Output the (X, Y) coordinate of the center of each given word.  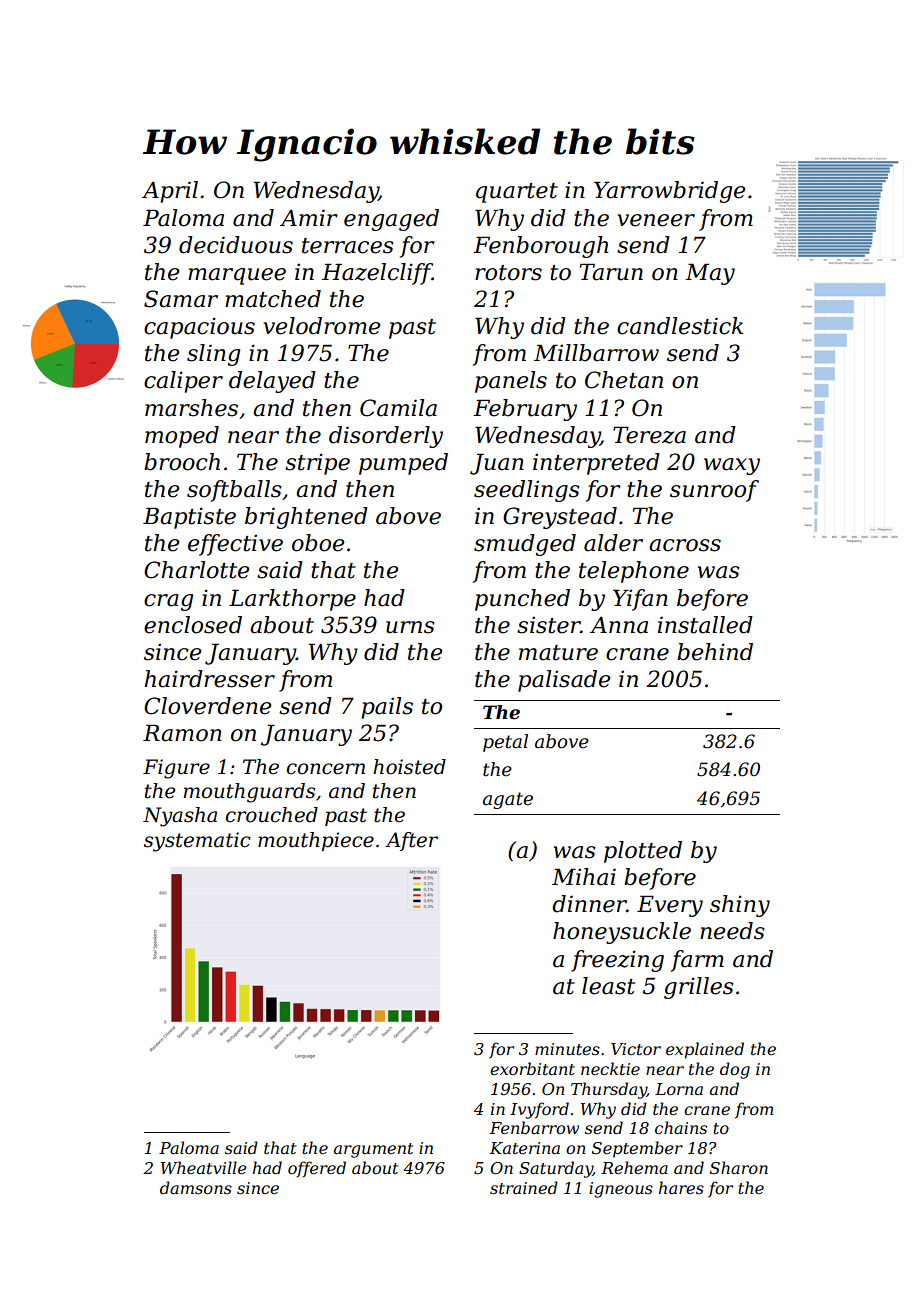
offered (317, 1169)
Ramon (182, 733)
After (411, 841)
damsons (196, 1187)
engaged (391, 220)
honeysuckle (622, 933)
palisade (564, 681)
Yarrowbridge (669, 192)
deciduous (236, 245)
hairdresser (210, 679)
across (685, 545)
